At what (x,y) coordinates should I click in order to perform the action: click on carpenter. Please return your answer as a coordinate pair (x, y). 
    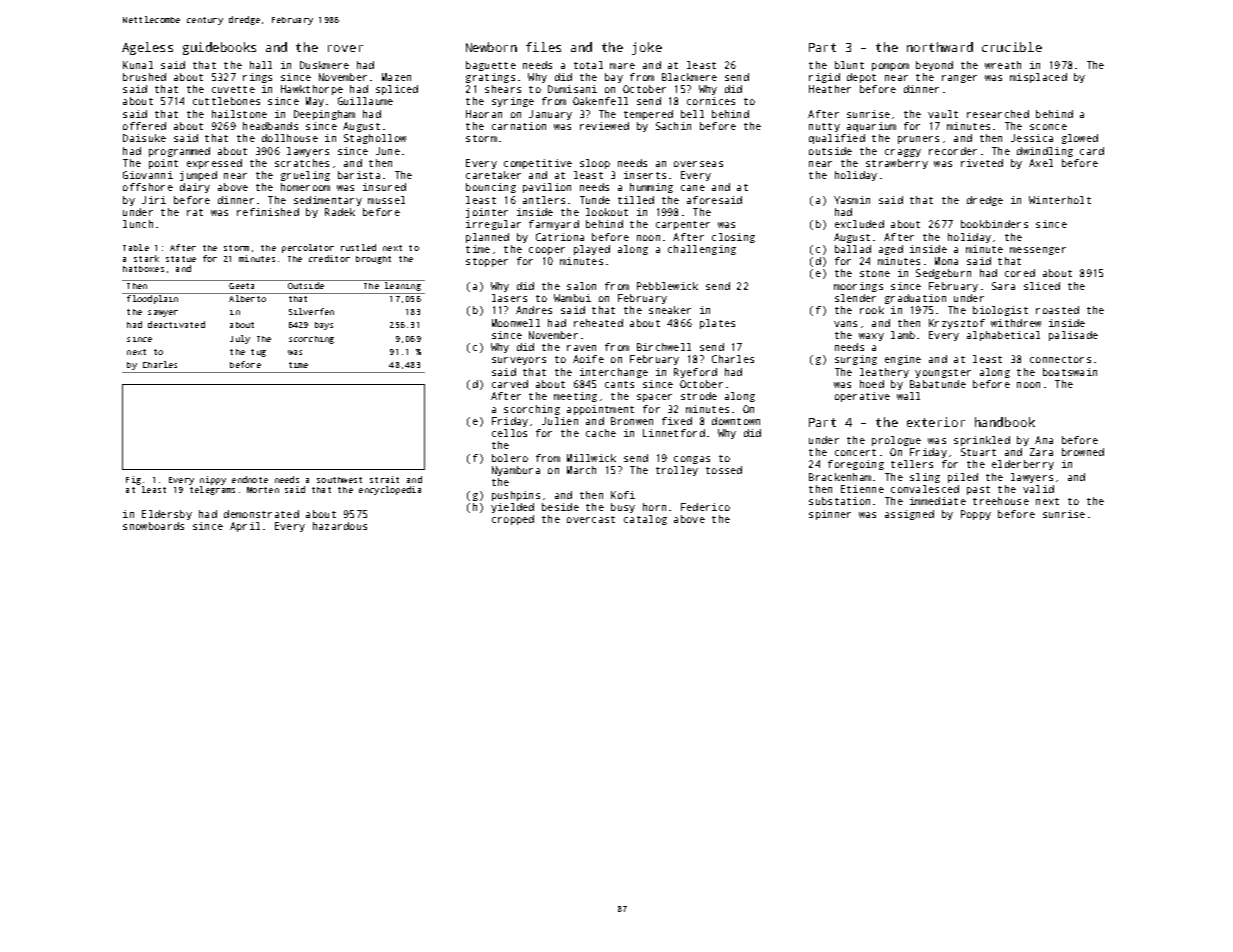
    Looking at the image, I should click on (683, 225).
